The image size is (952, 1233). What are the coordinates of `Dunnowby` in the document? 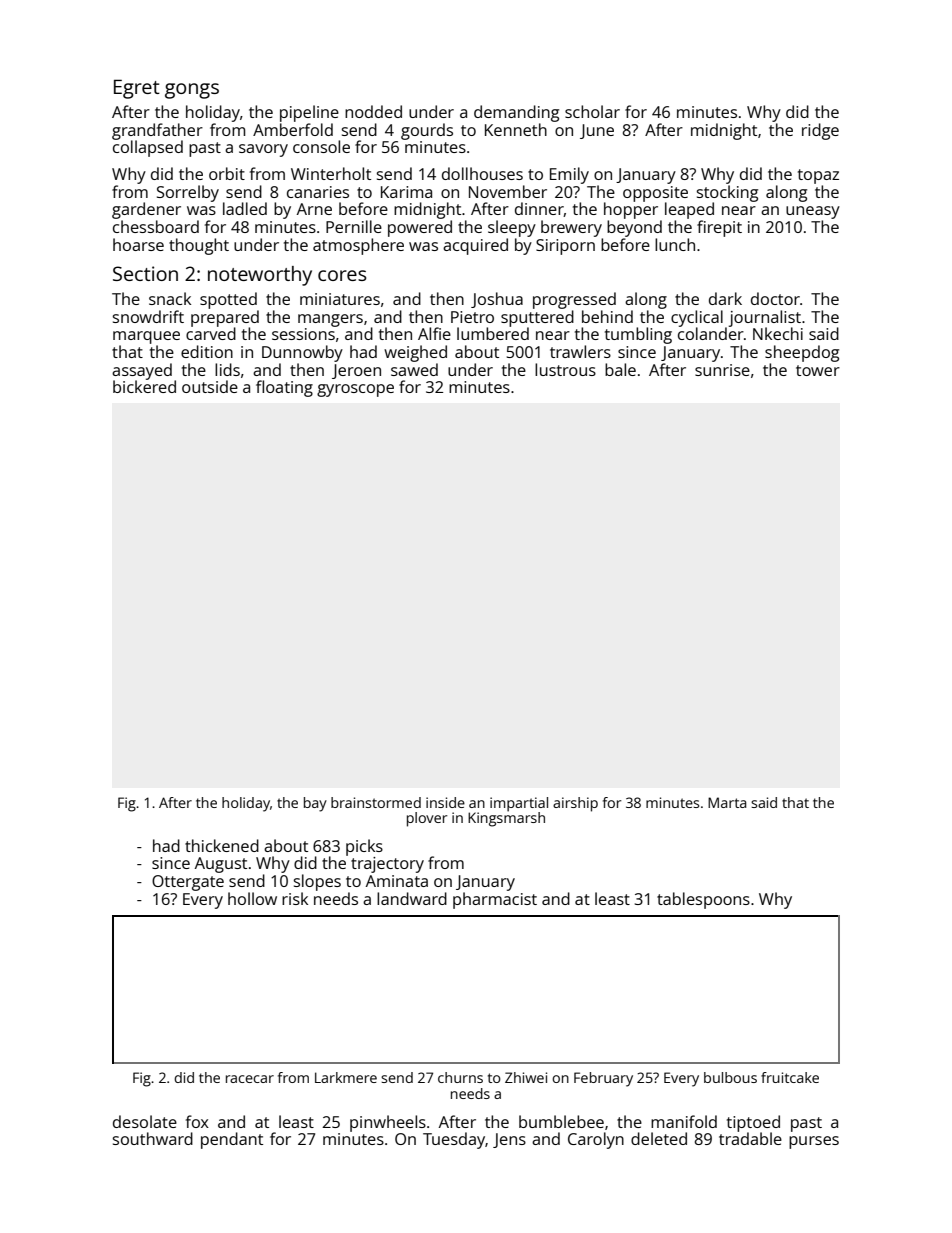 It's located at (302, 353).
